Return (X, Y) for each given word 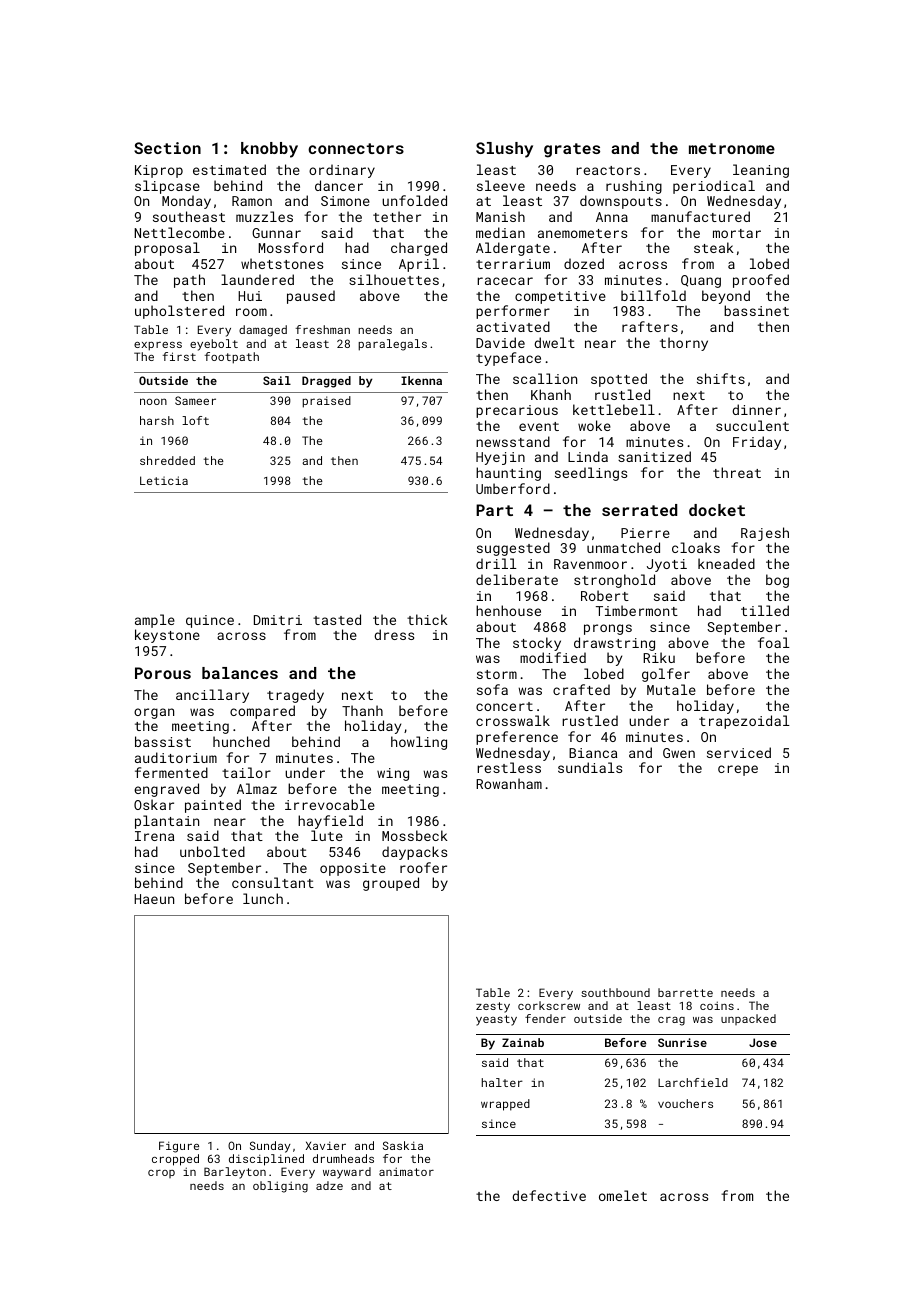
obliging (280, 1187)
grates (572, 150)
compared (262, 712)
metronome (732, 148)
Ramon (252, 201)
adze (329, 1185)
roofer (423, 867)
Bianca (593, 753)
